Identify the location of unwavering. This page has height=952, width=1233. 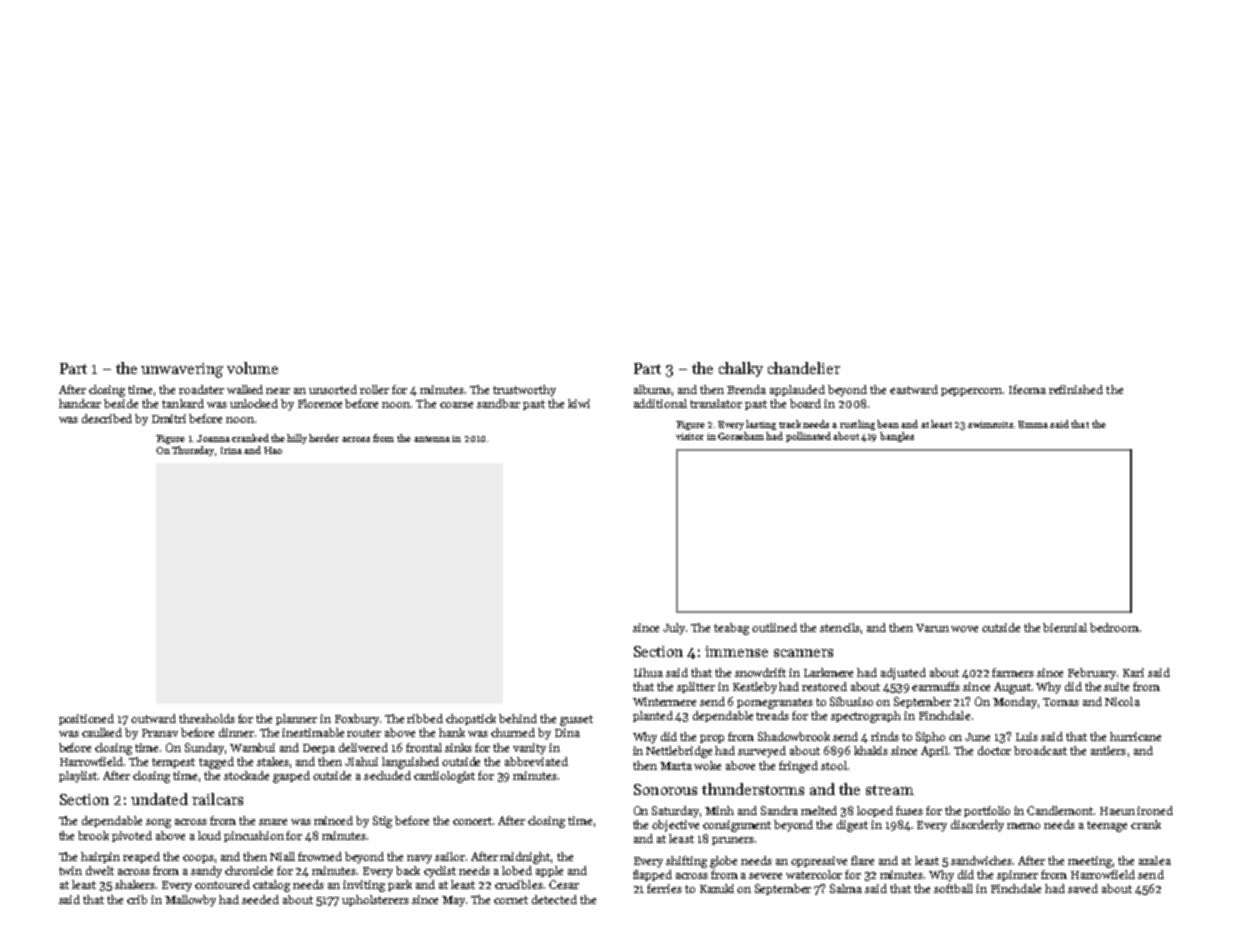
(182, 370).
